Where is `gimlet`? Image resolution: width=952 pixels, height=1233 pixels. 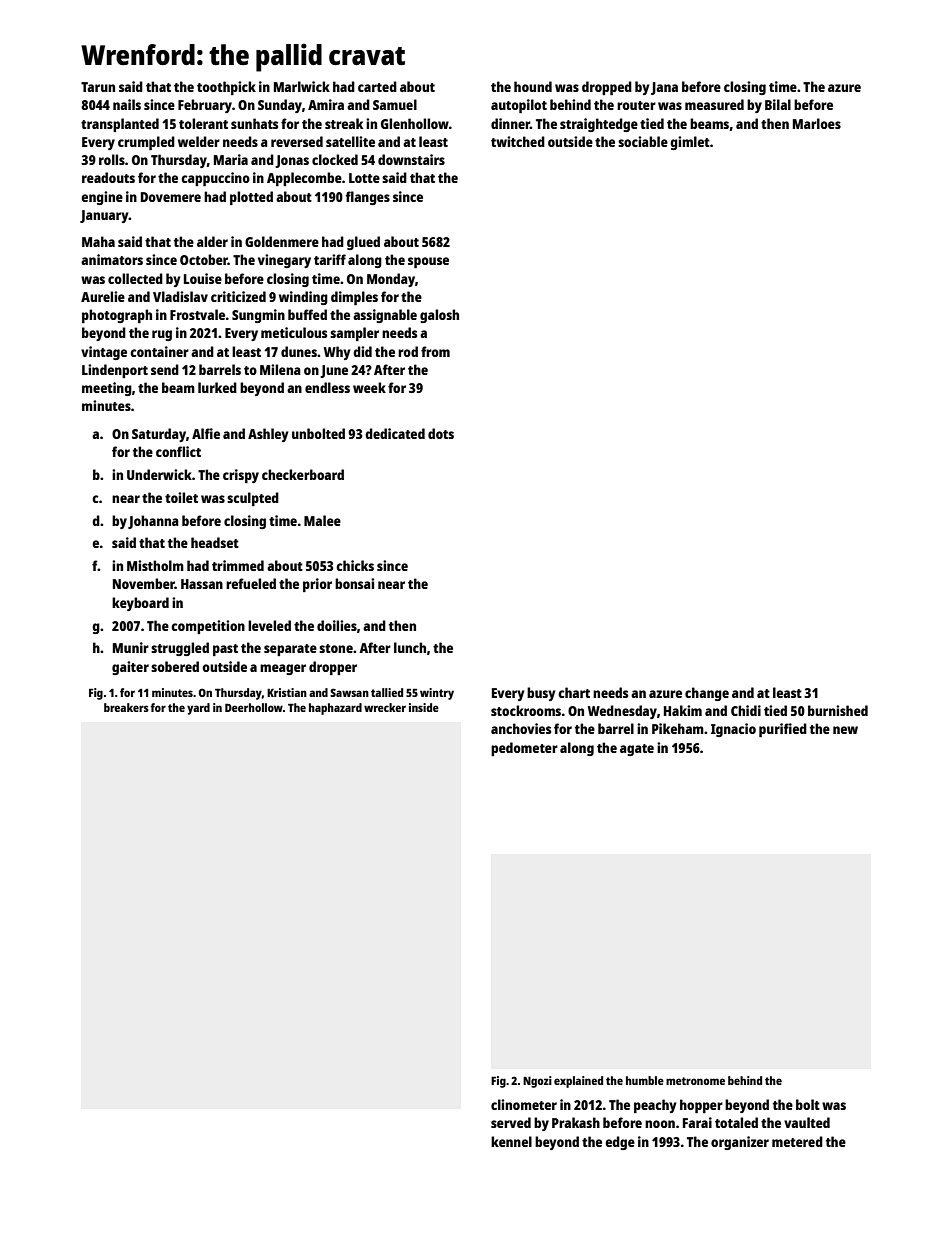 gimlet is located at coordinates (690, 143).
